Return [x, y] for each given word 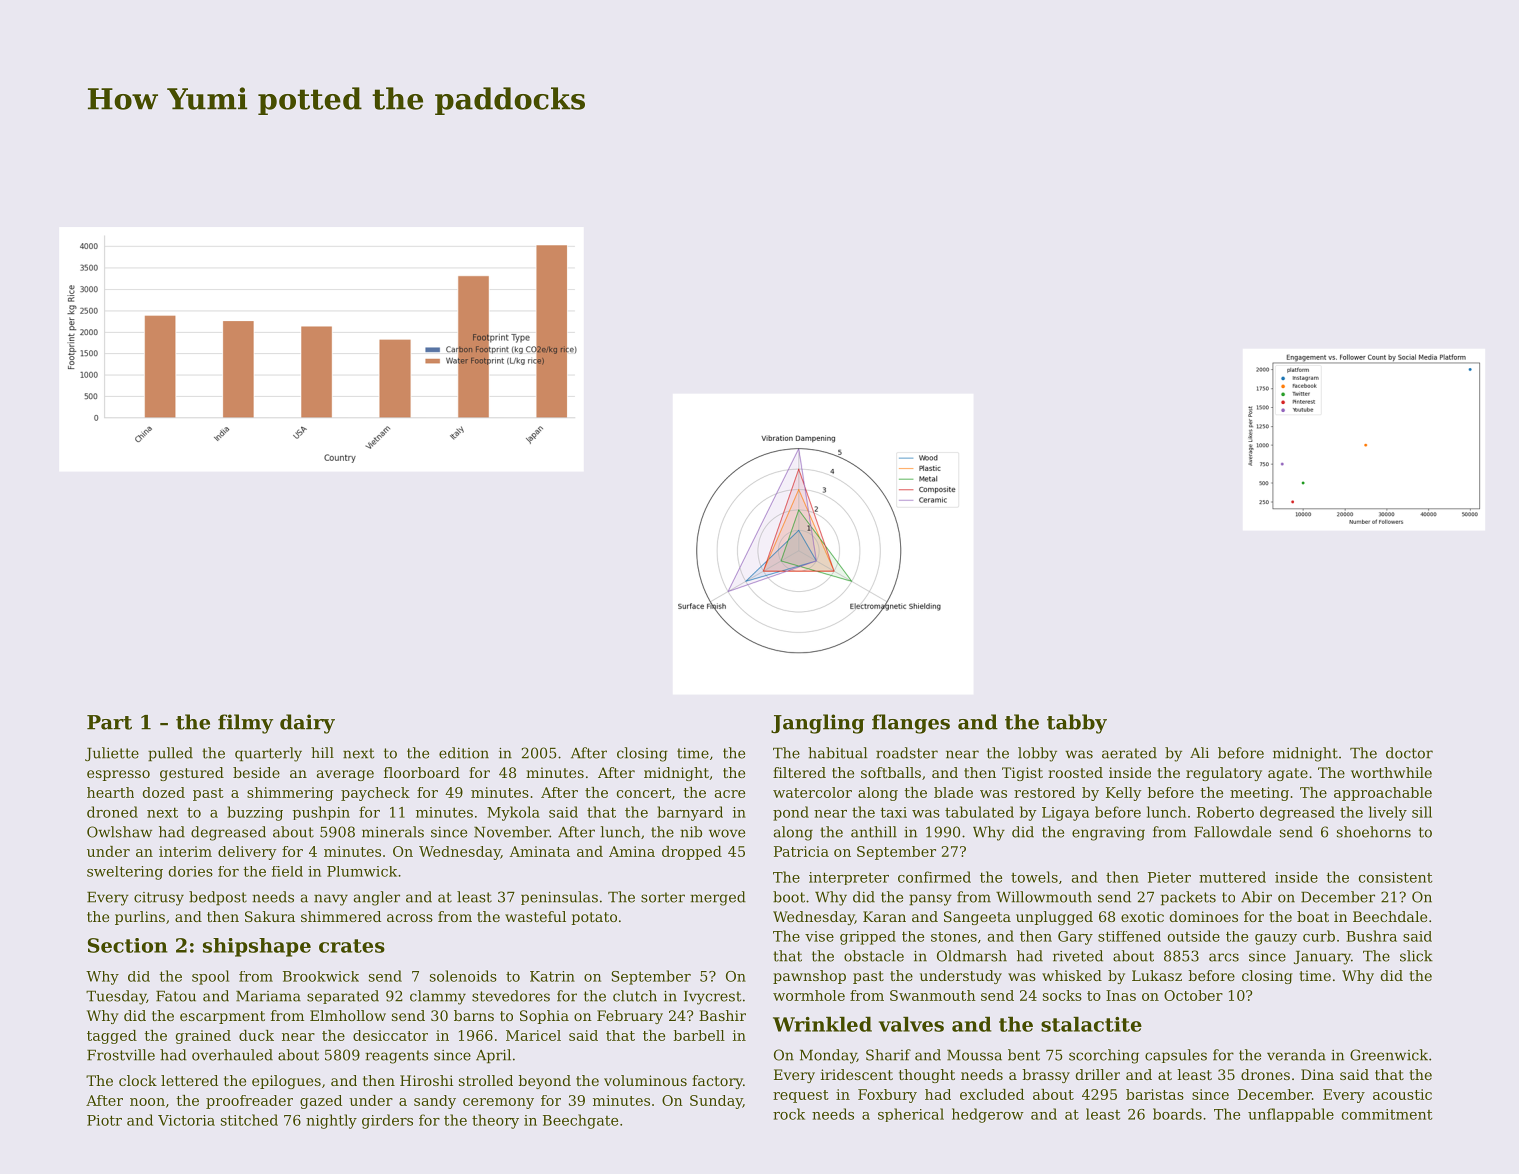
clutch [635, 996]
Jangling [818, 724]
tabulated [979, 812]
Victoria [186, 1120]
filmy [245, 724]
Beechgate [580, 1121]
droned [112, 812]
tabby [1077, 724]
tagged [112, 1037]
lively [1388, 813]
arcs [1224, 957]
